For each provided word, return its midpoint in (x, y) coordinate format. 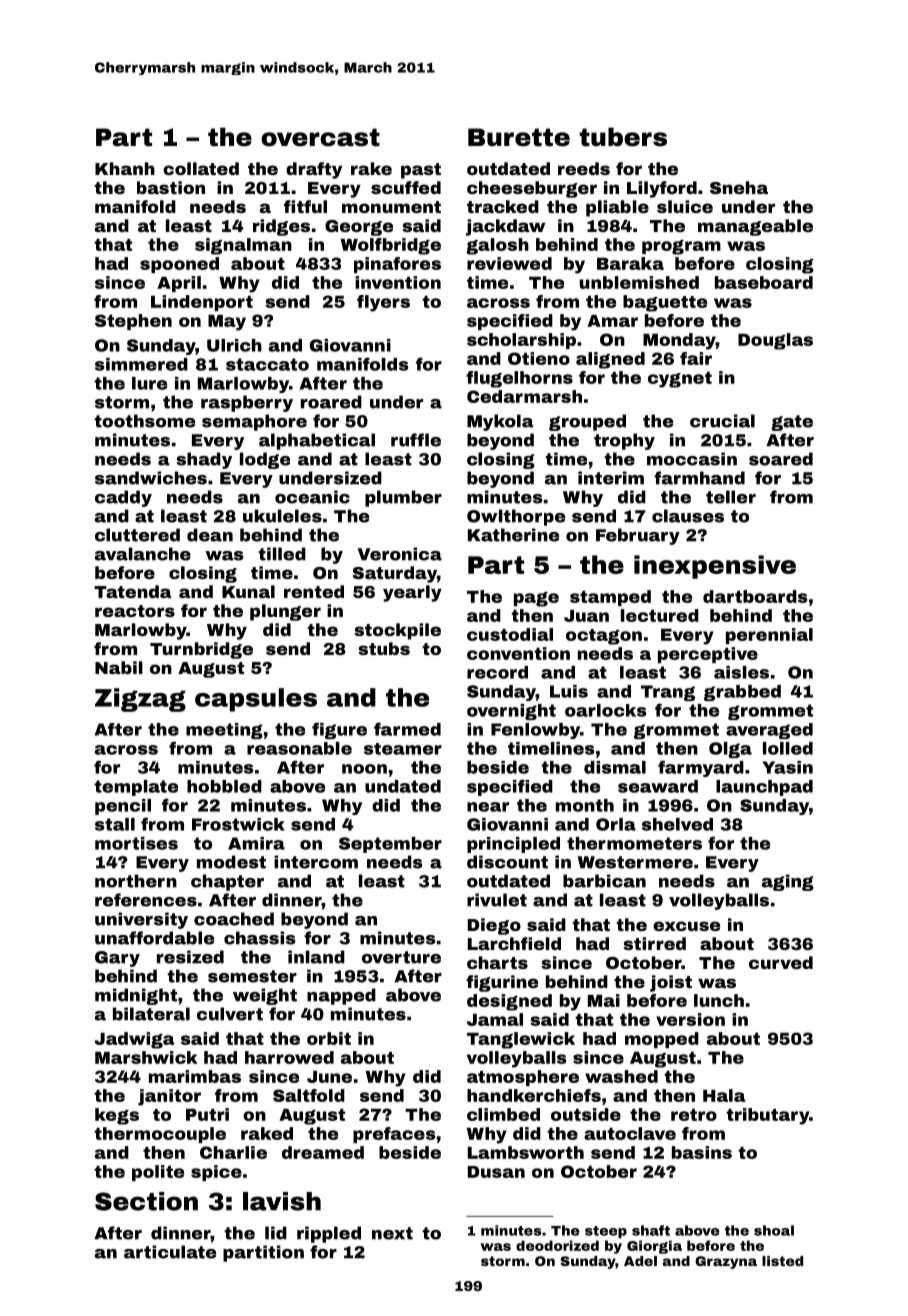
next (392, 1233)
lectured (660, 615)
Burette (519, 137)
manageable (755, 227)
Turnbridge (201, 650)
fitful (305, 206)
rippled (329, 1234)
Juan (586, 616)
